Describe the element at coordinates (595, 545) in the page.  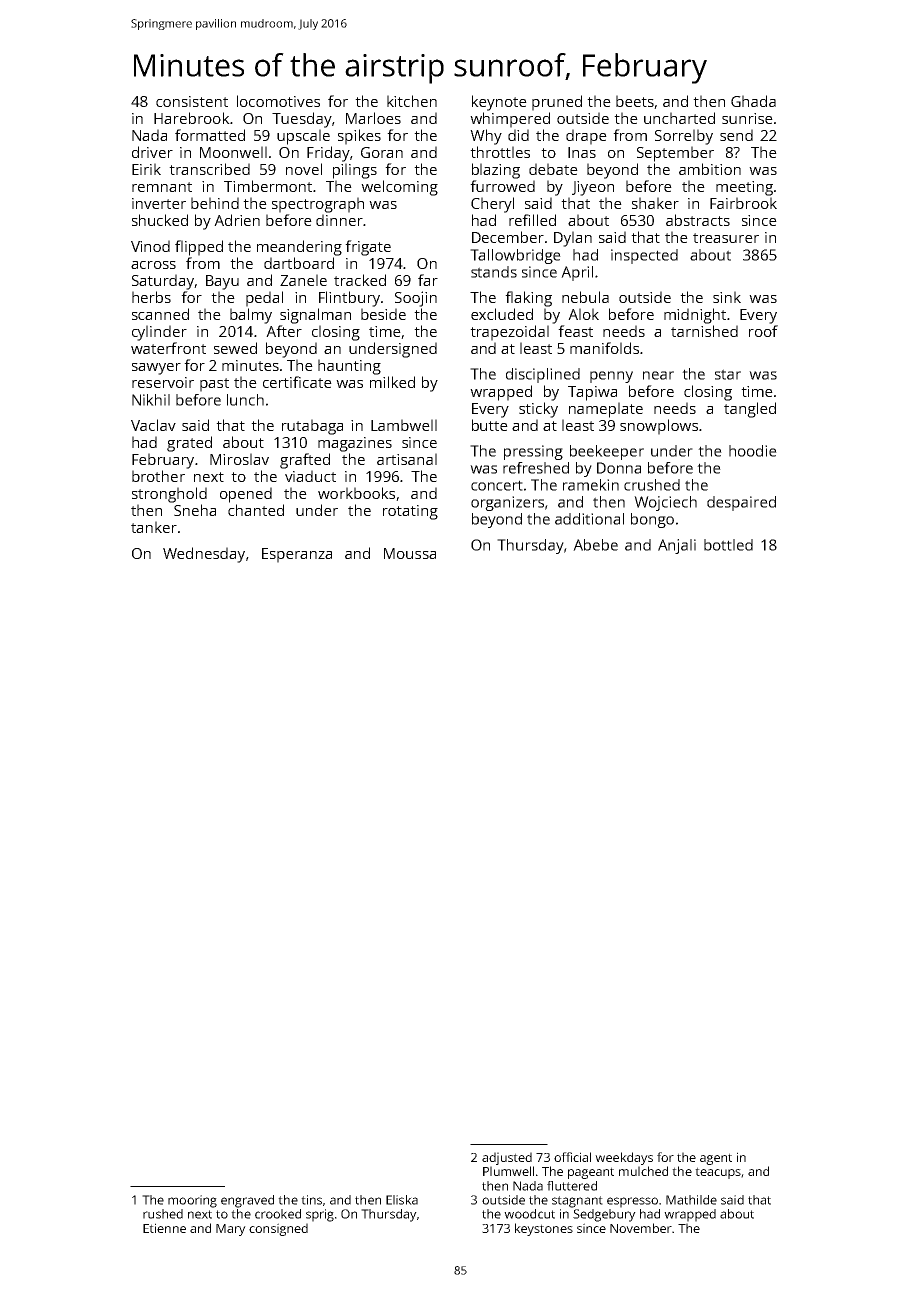
I see `Abebe` at that location.
